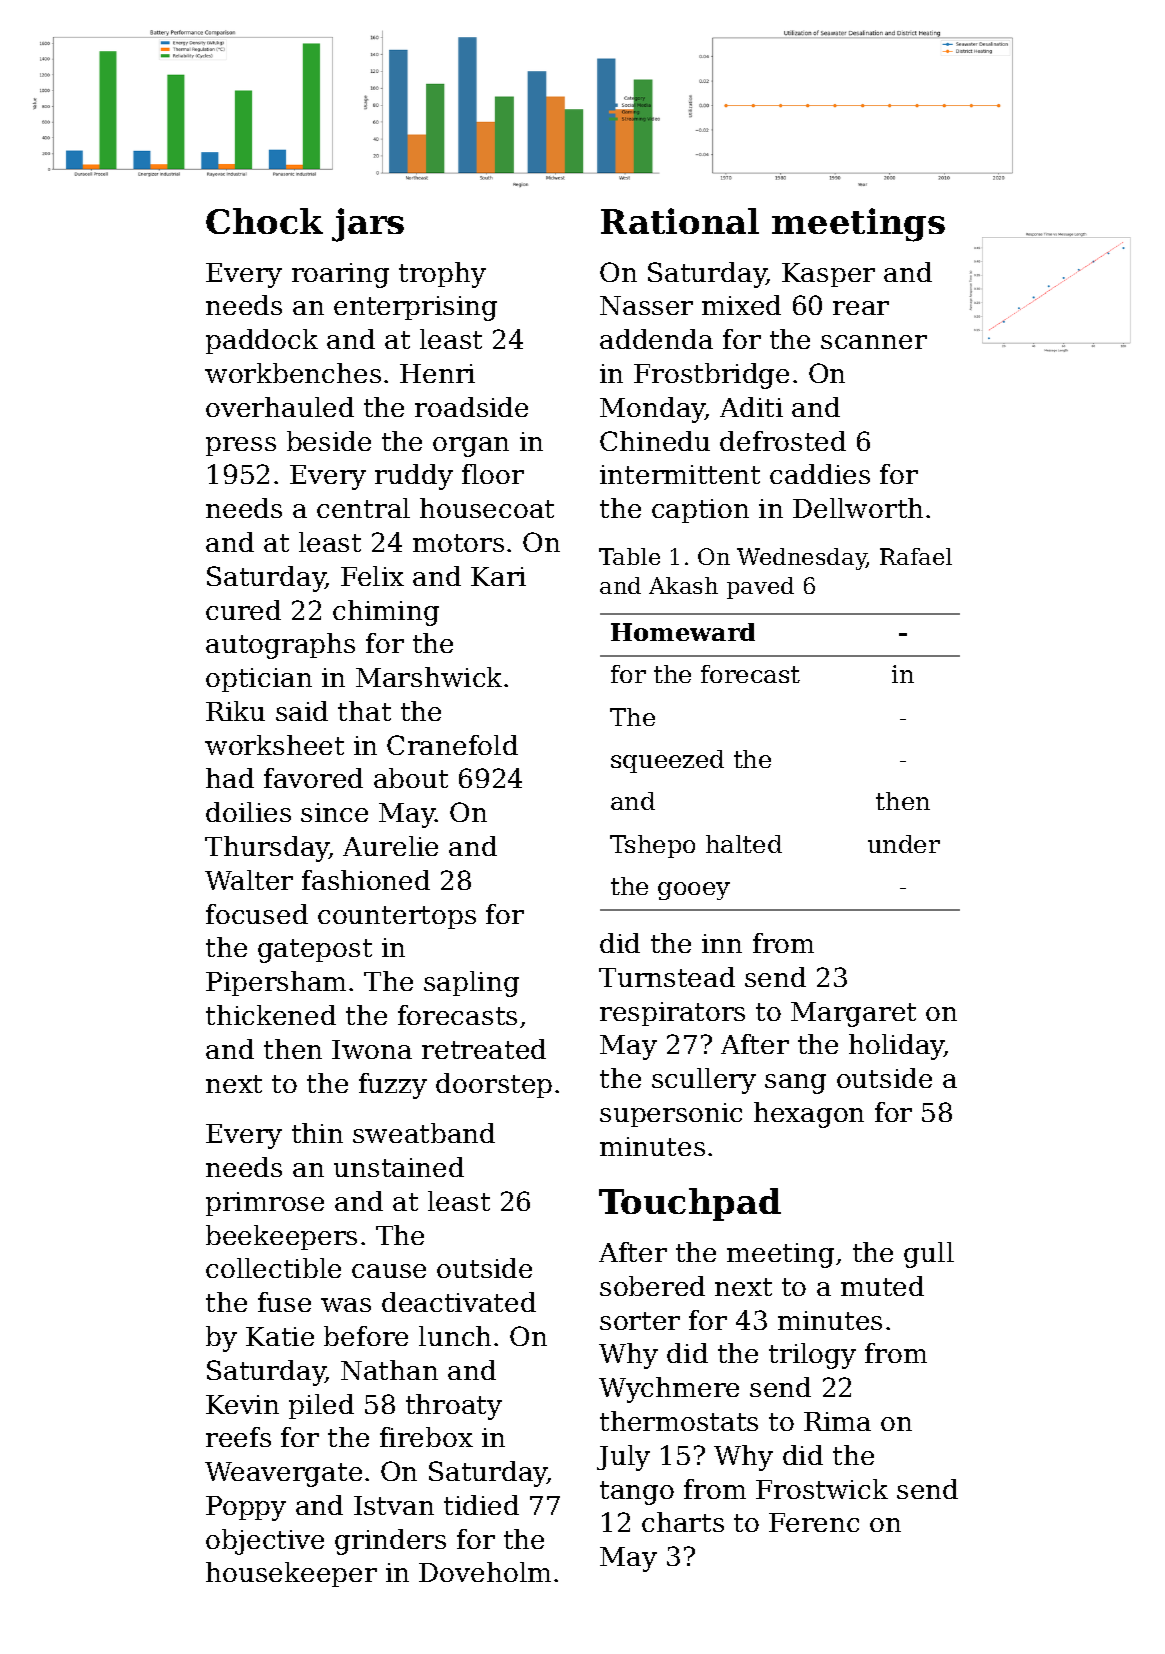  What do you see at coordinates (809, 1115) in the document?
I see `hexagon` at bounding box center [809, 1115].
